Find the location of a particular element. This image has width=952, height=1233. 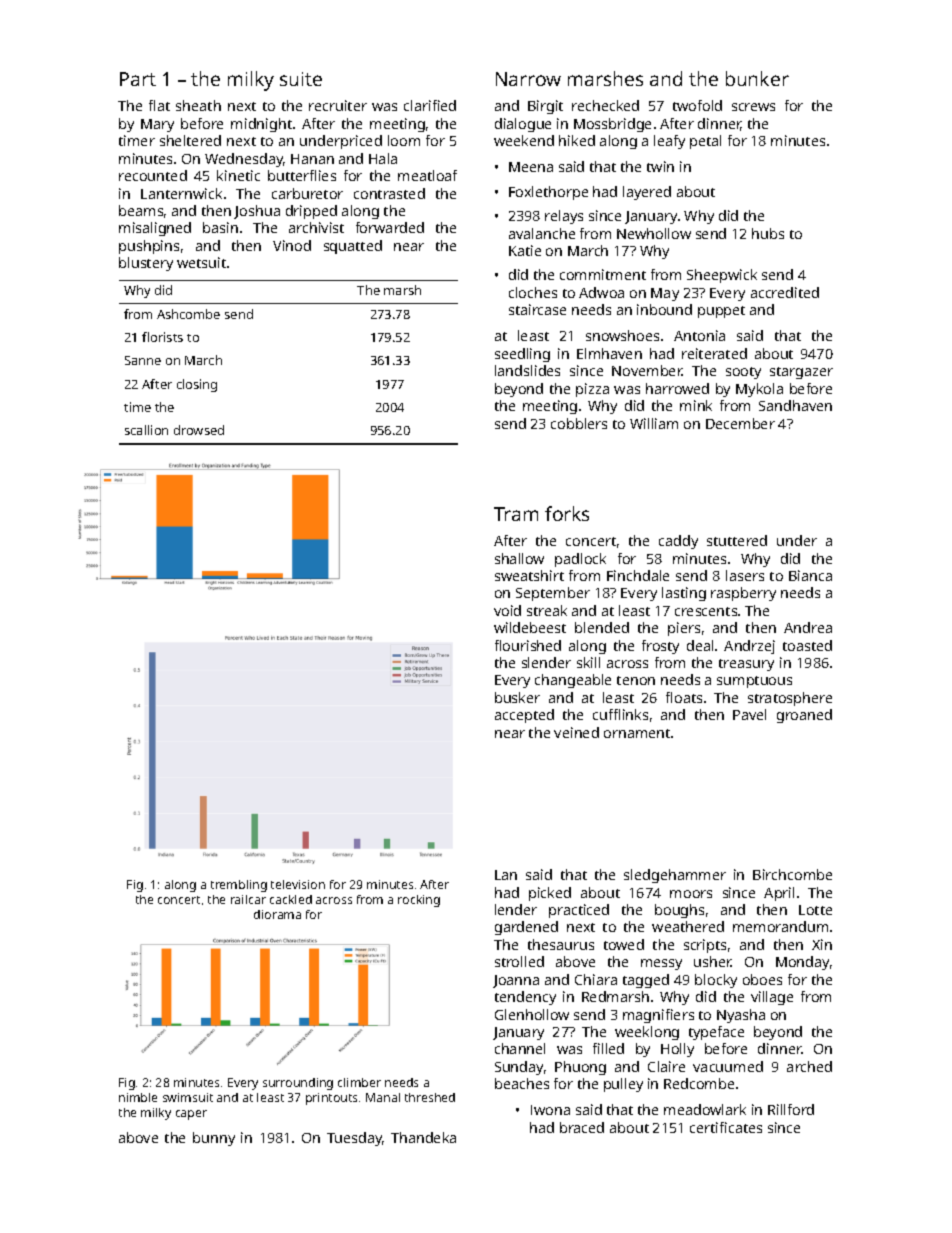

trembling is located at coordinates (239, 886).
